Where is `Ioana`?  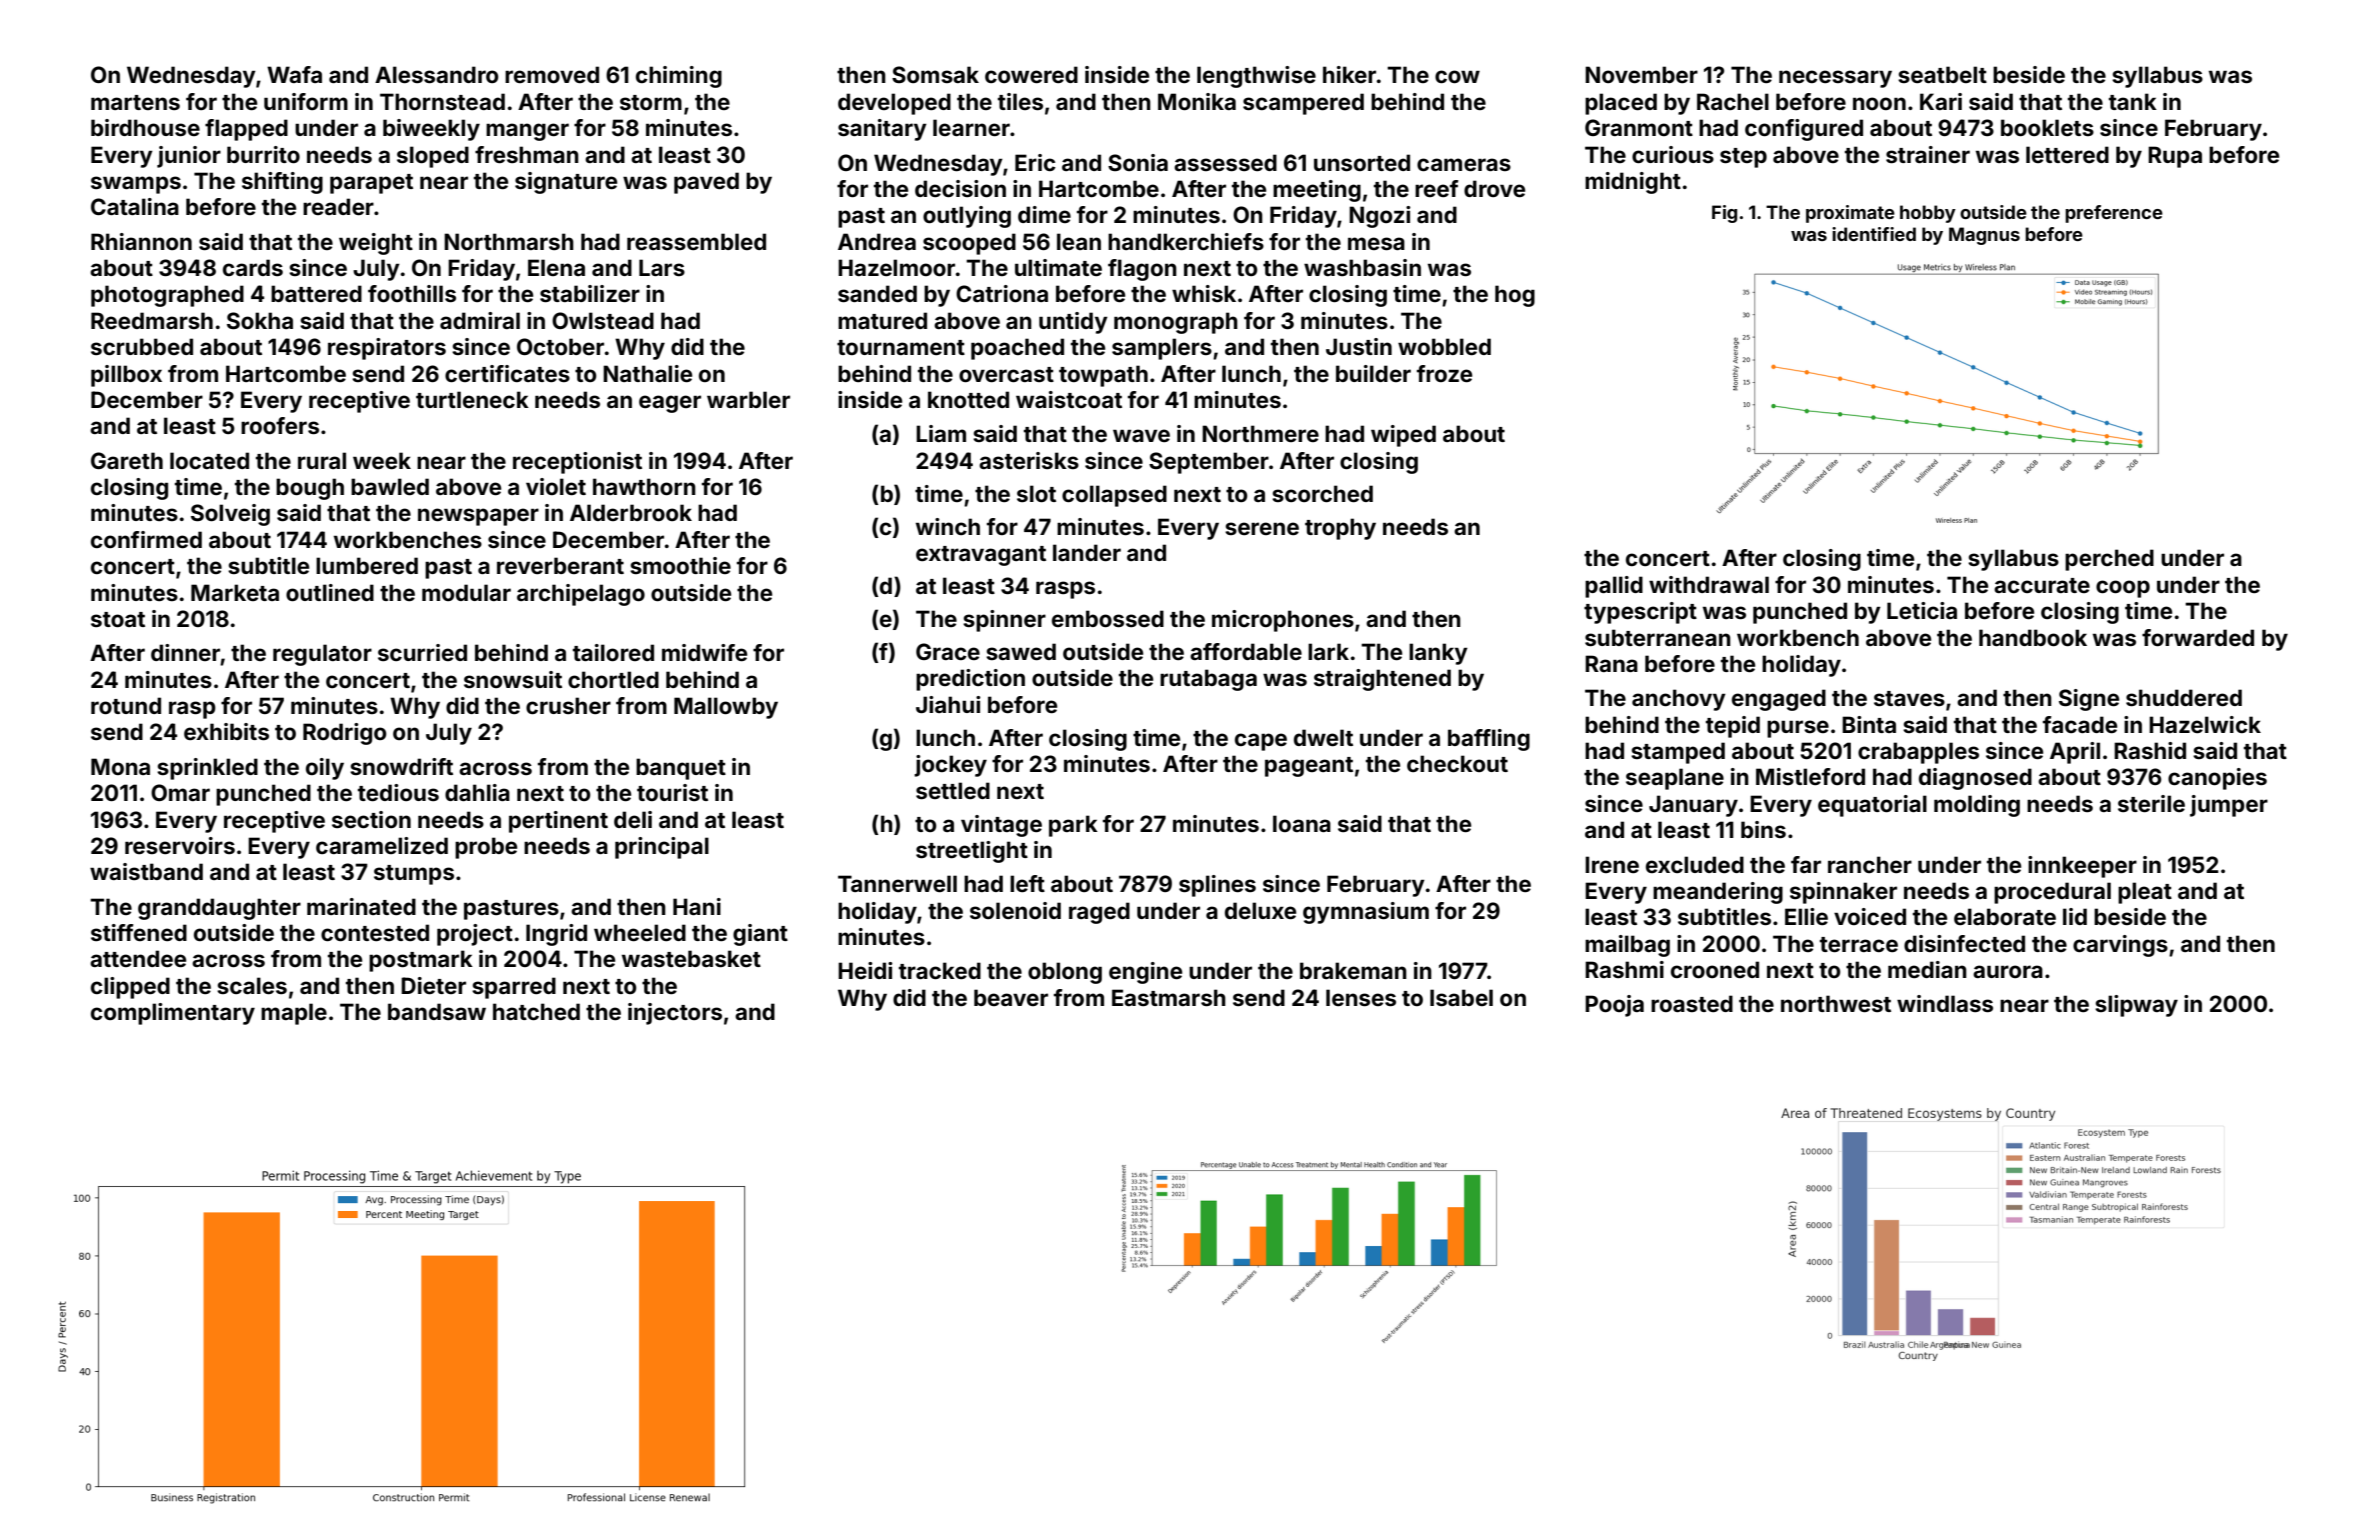 Ioana is located at coordinates (1302, 823).
